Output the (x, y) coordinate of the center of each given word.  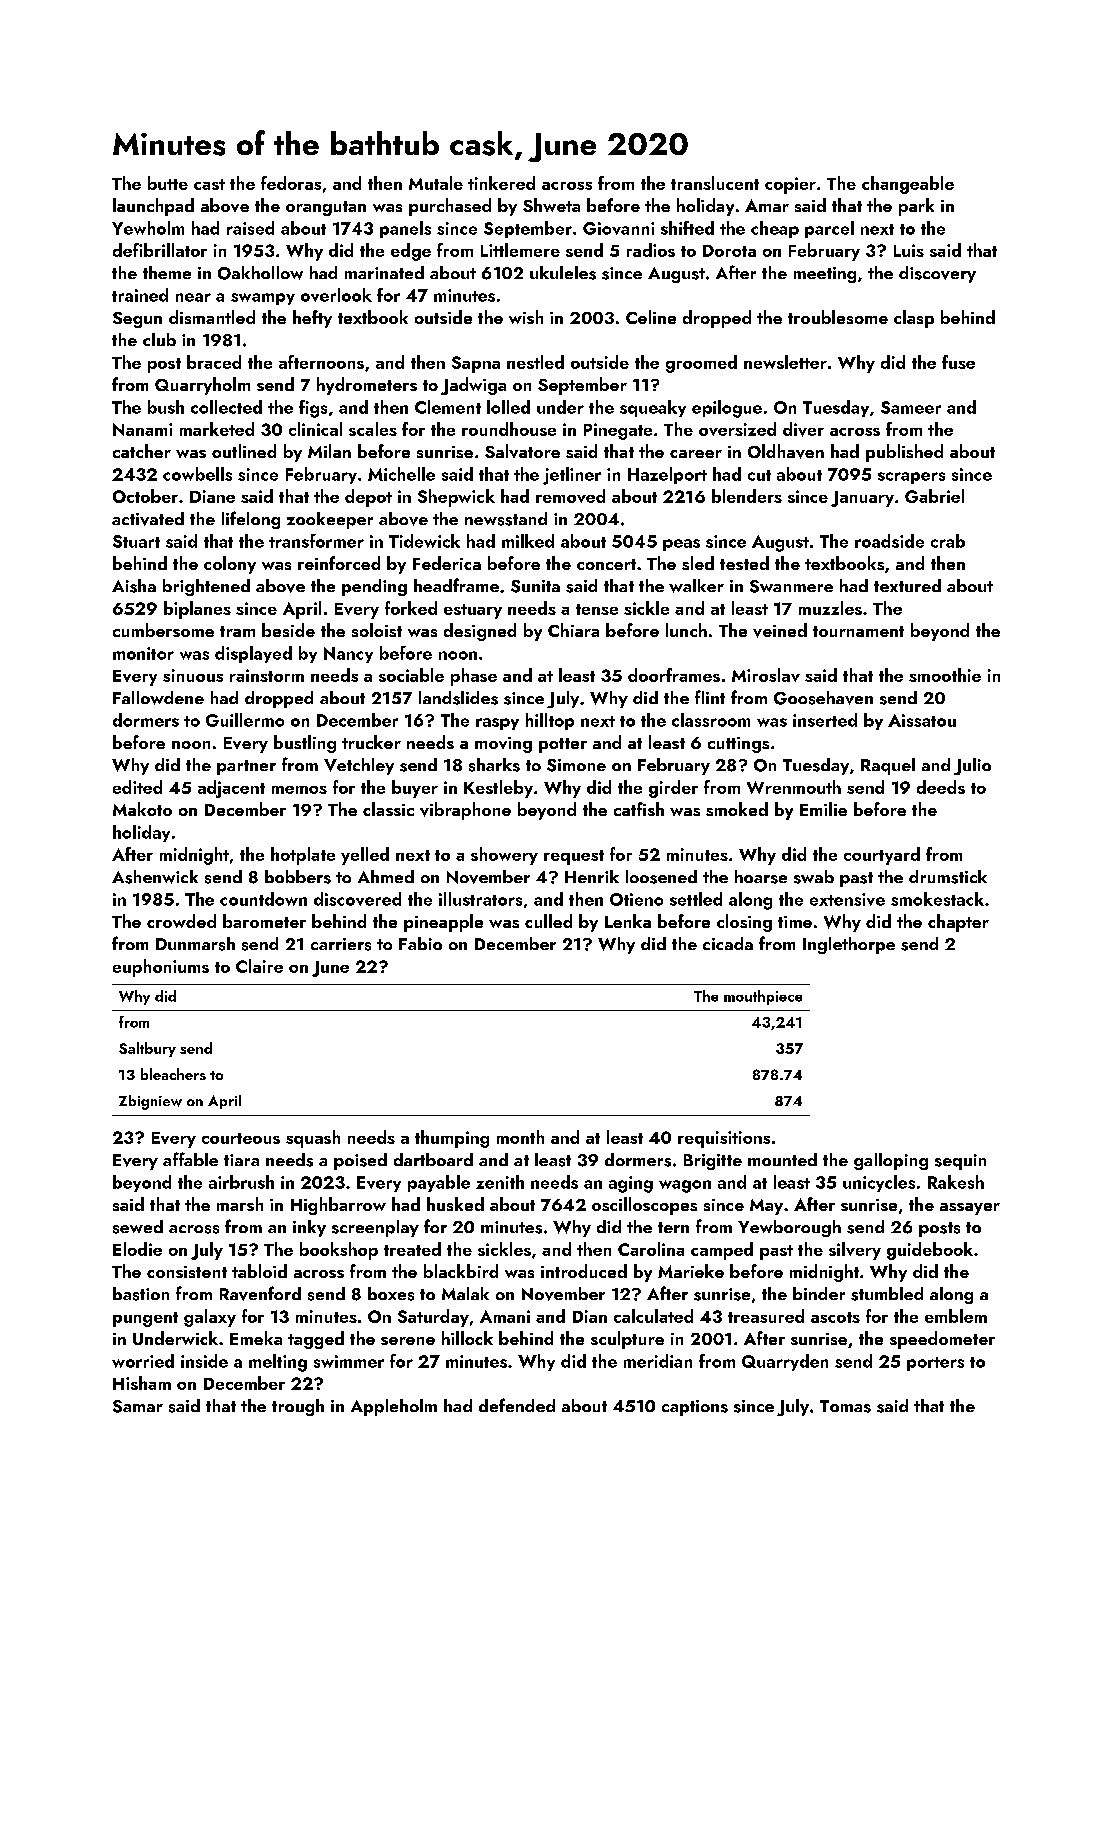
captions (695, 1408)
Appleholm (394, 1407)
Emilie (823, 809)
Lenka (628, 921)
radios (651, 250)
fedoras (291, 183)
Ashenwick (155, 877)
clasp (914, 319)
